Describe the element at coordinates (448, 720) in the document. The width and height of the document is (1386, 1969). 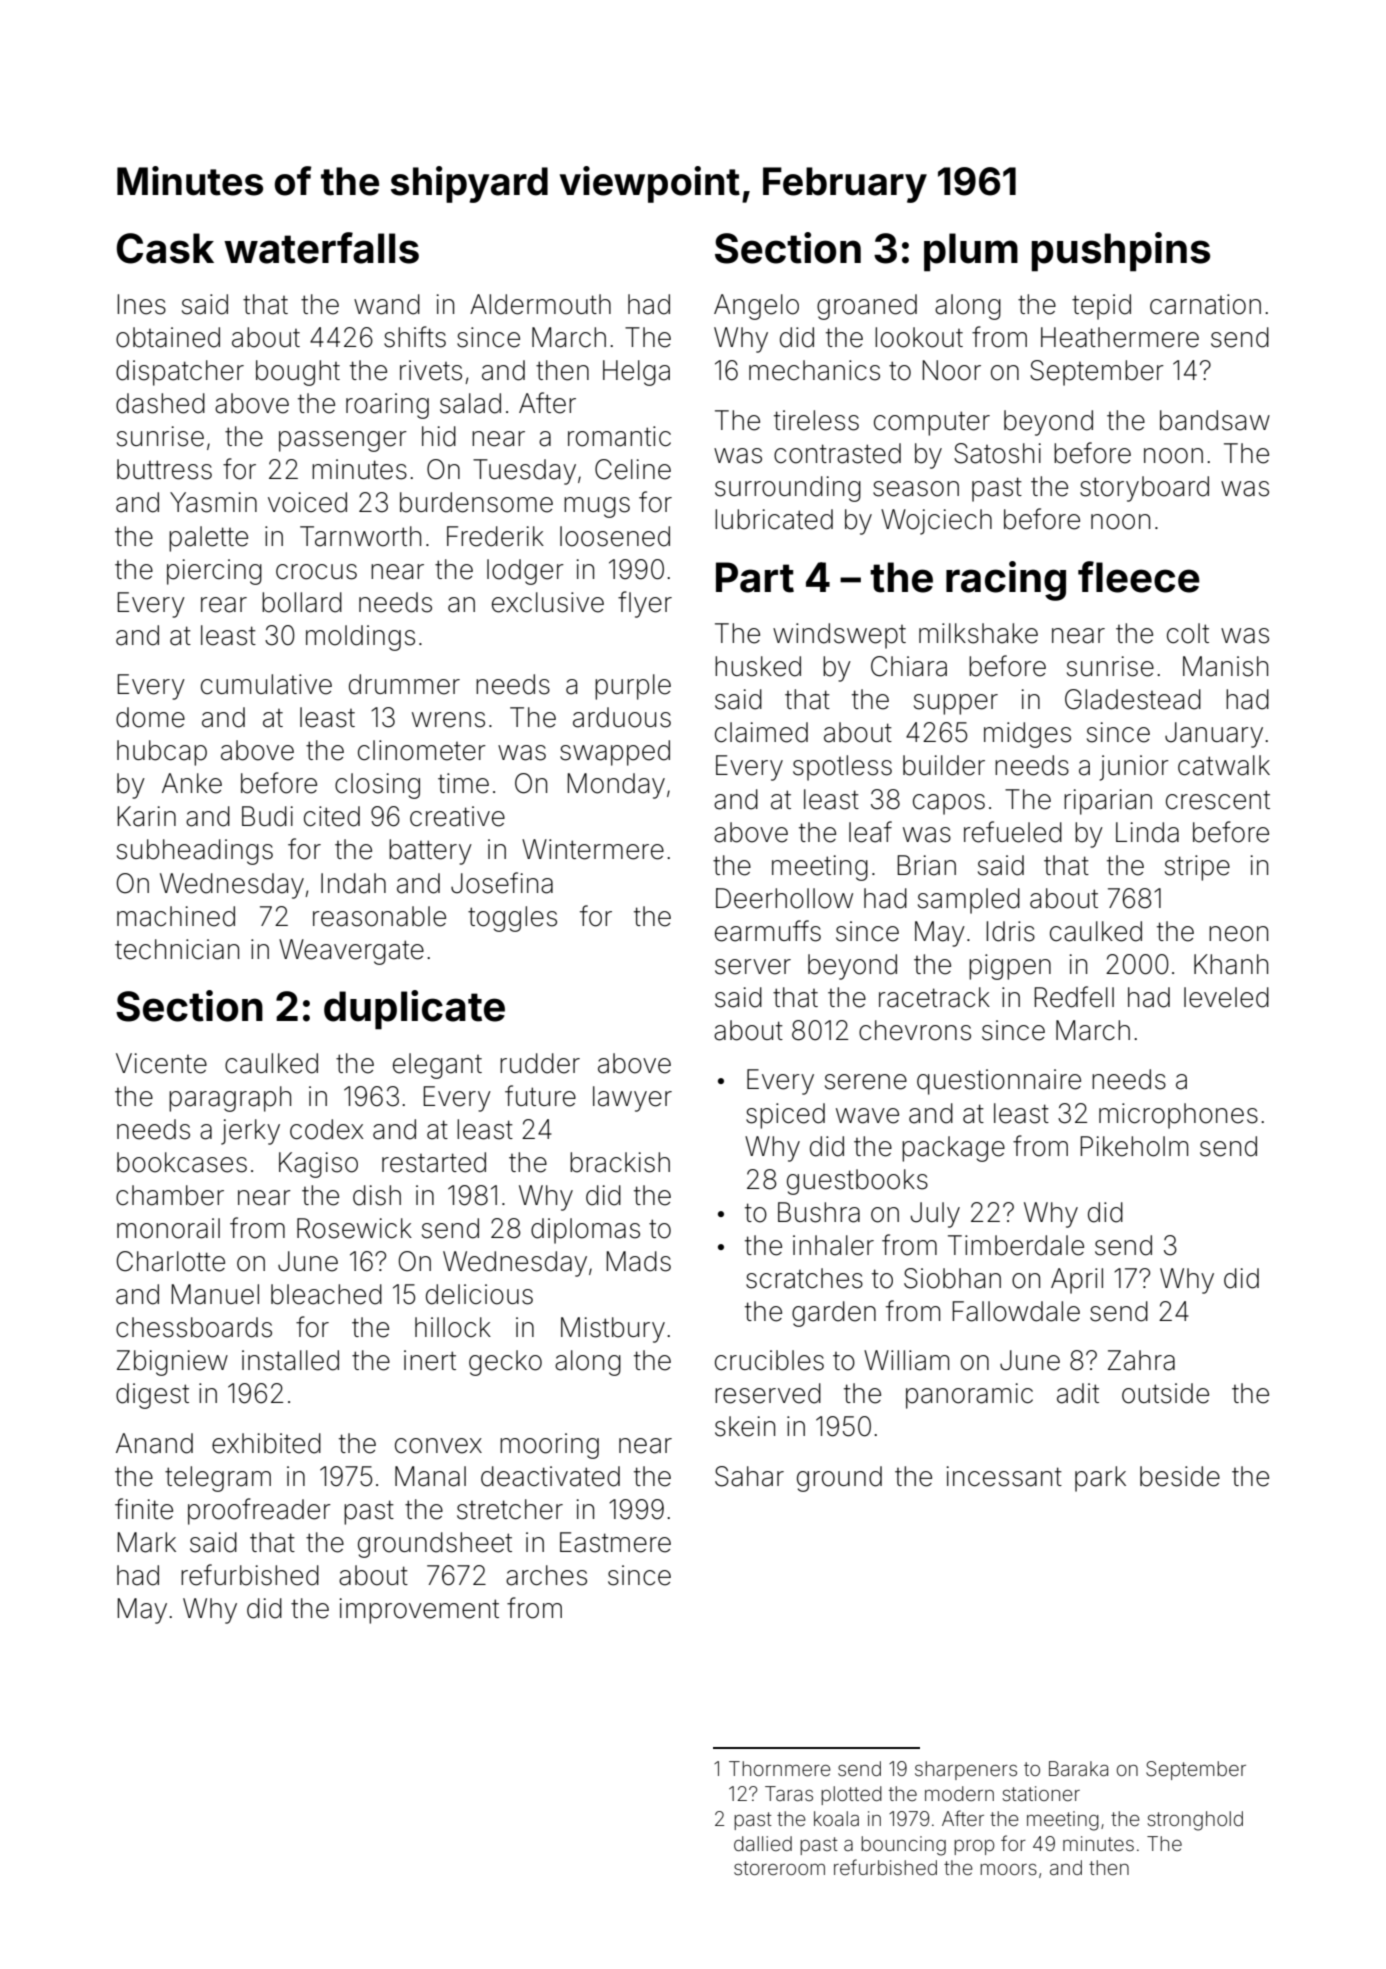
I see `wrens` at that location.
